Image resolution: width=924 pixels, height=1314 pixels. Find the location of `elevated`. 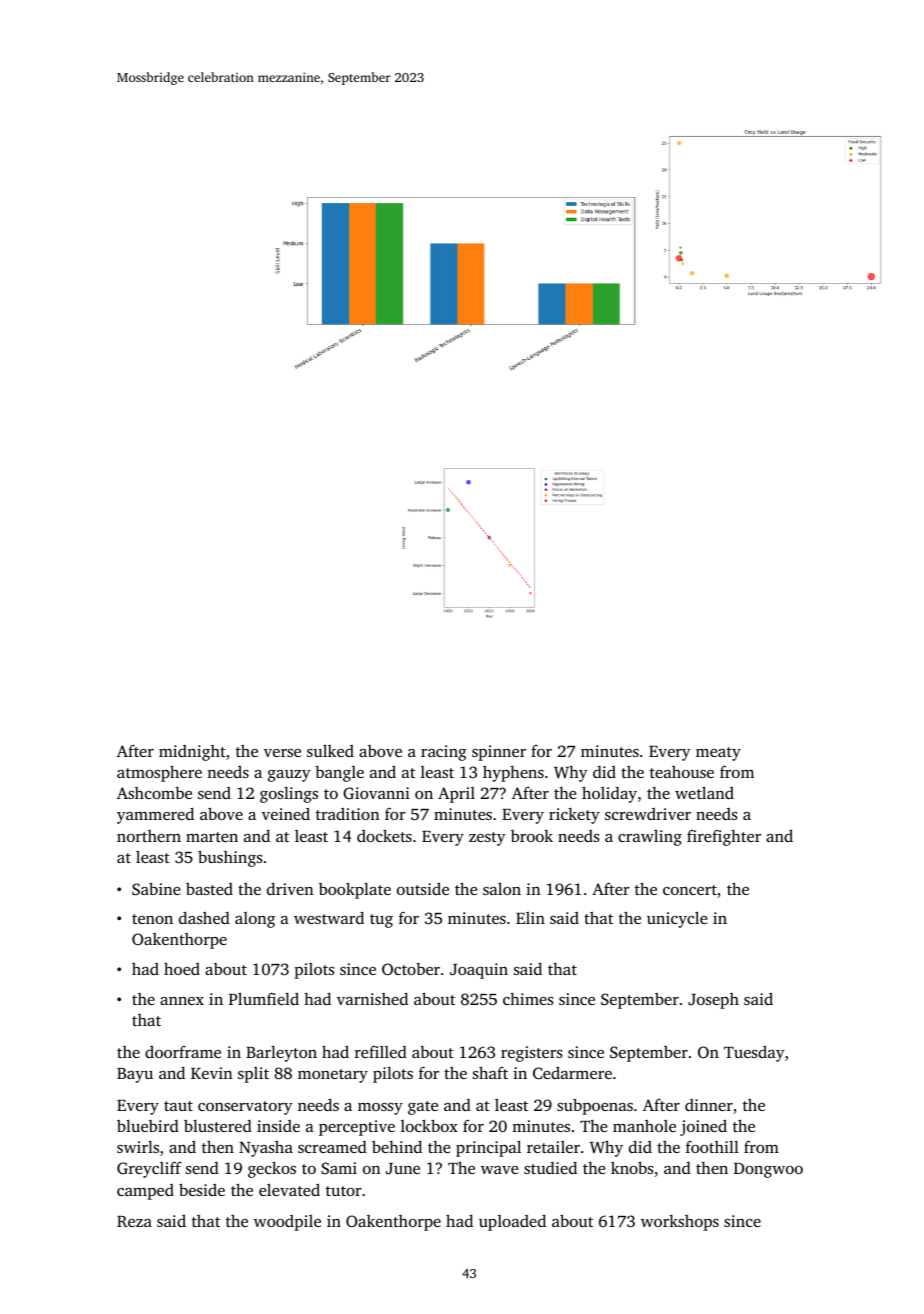

elevated is located at coordinates (289, 1189).
